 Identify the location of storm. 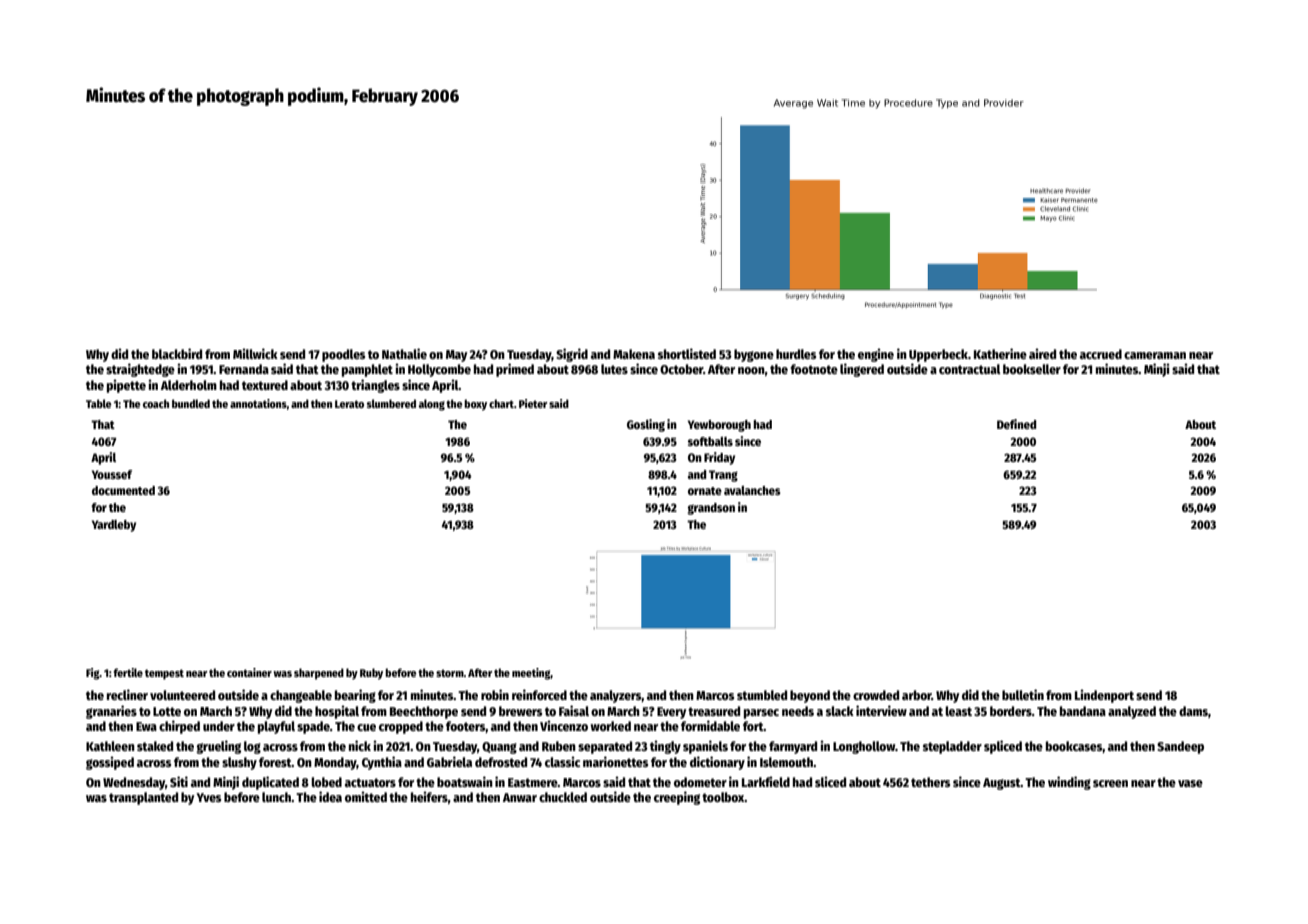
(450, 673).
